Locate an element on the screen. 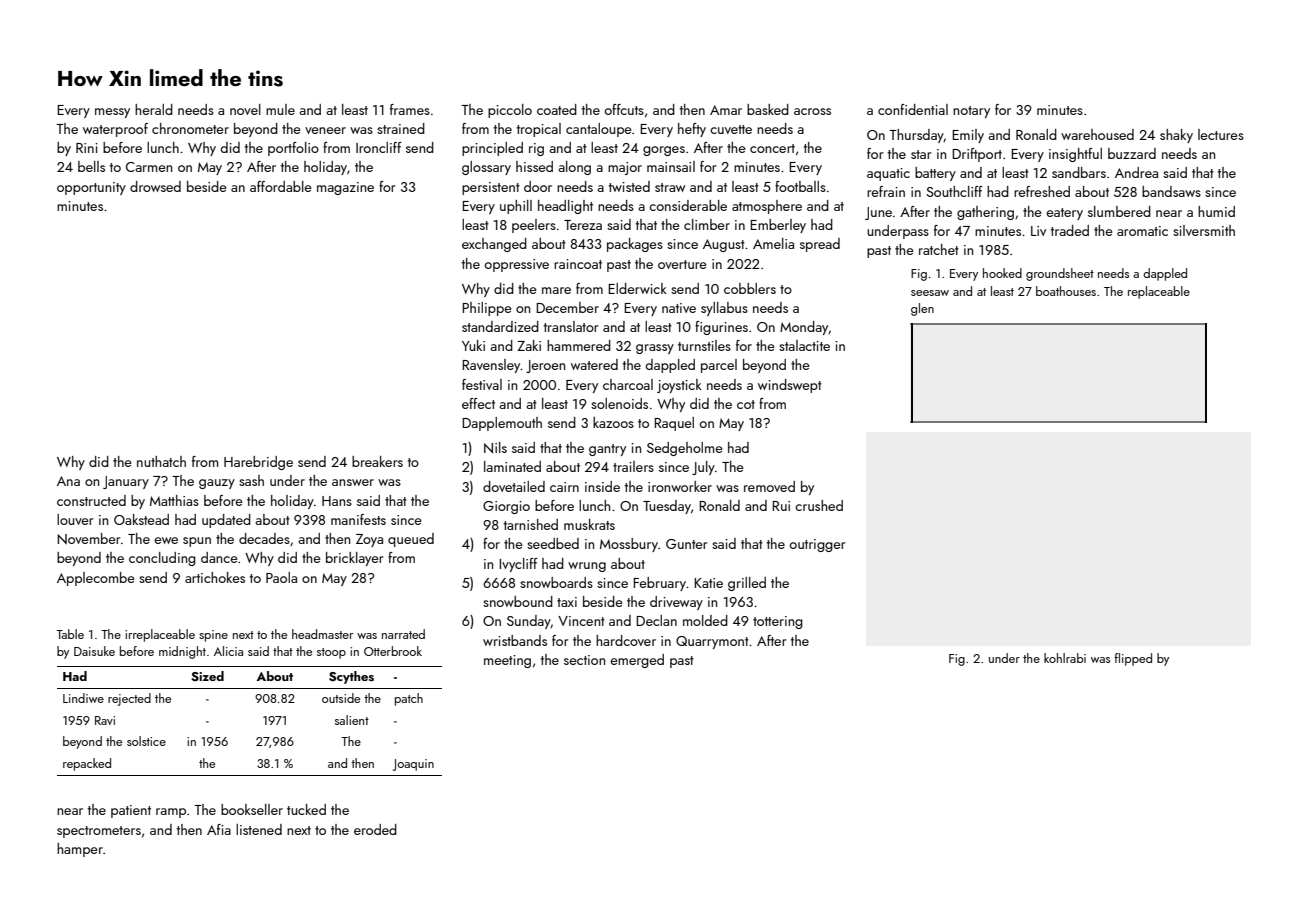 This screenshot has width=1308, height=924. Table is located at coordinates (70, 634).
